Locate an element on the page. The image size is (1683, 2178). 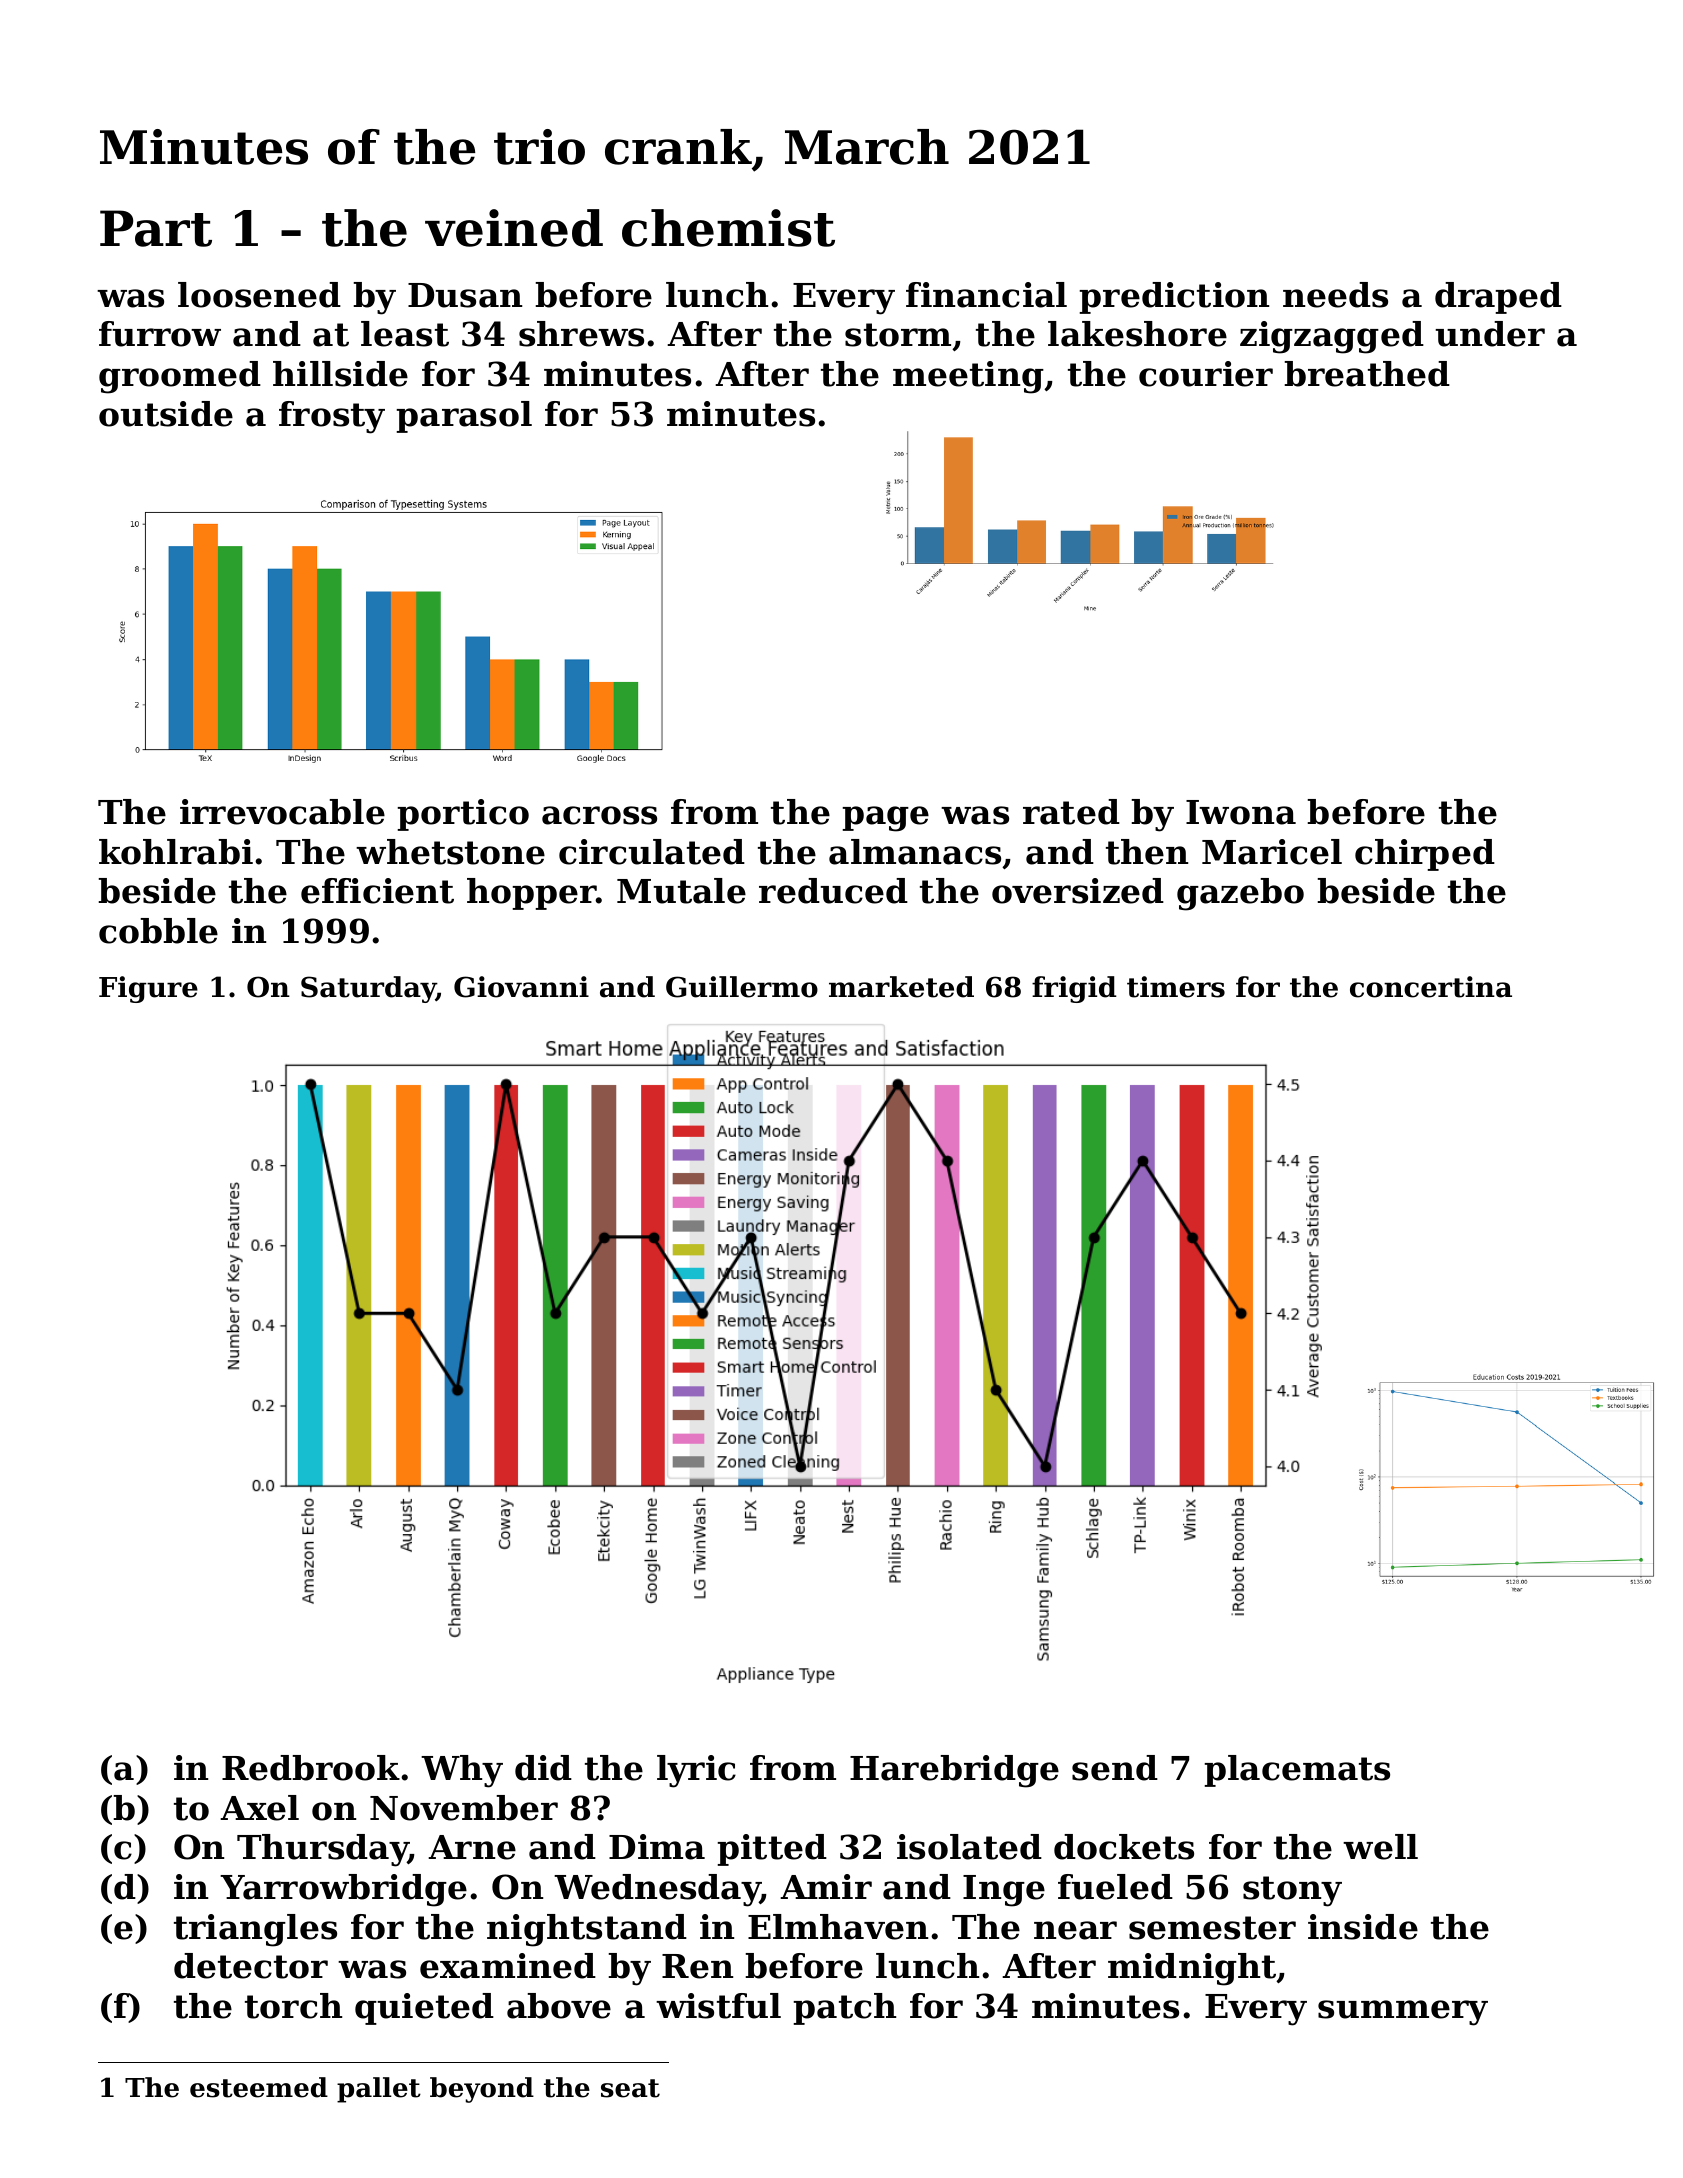
prediction is located at coordinates (1174, 298).
